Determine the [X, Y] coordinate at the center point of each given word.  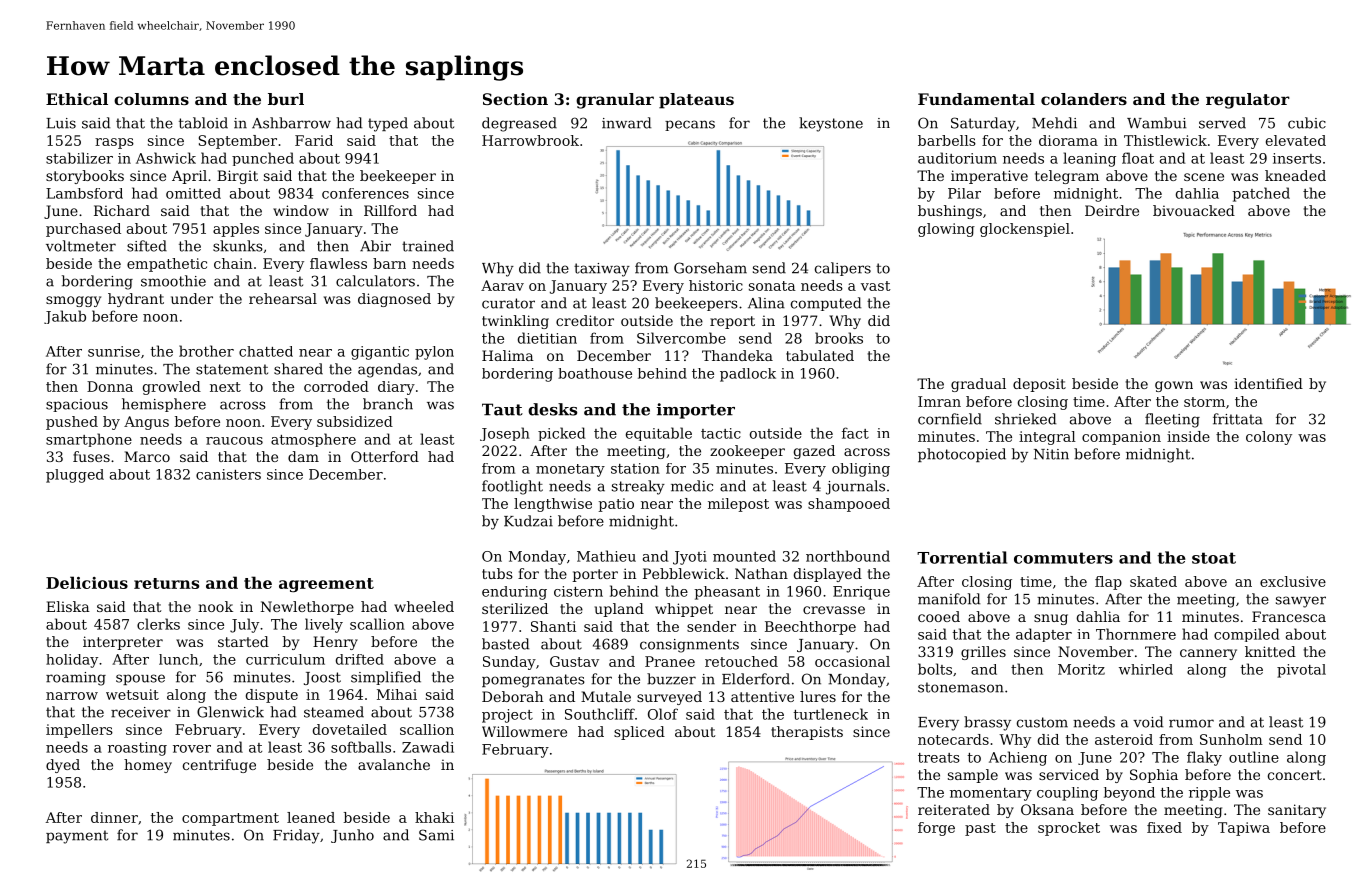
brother [206, 351]
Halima [508, 355]
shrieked [1025, 419]
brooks [839, 338]
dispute [272, 696]
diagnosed [394, 300]
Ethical [77, 99]
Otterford [385, 456]
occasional [852, 661]
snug [1051, 619]
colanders [1084, 99]
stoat [1214, 558]
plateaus [696, 101]
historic [716, 285]
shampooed [849, 505]
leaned [311, 817]
